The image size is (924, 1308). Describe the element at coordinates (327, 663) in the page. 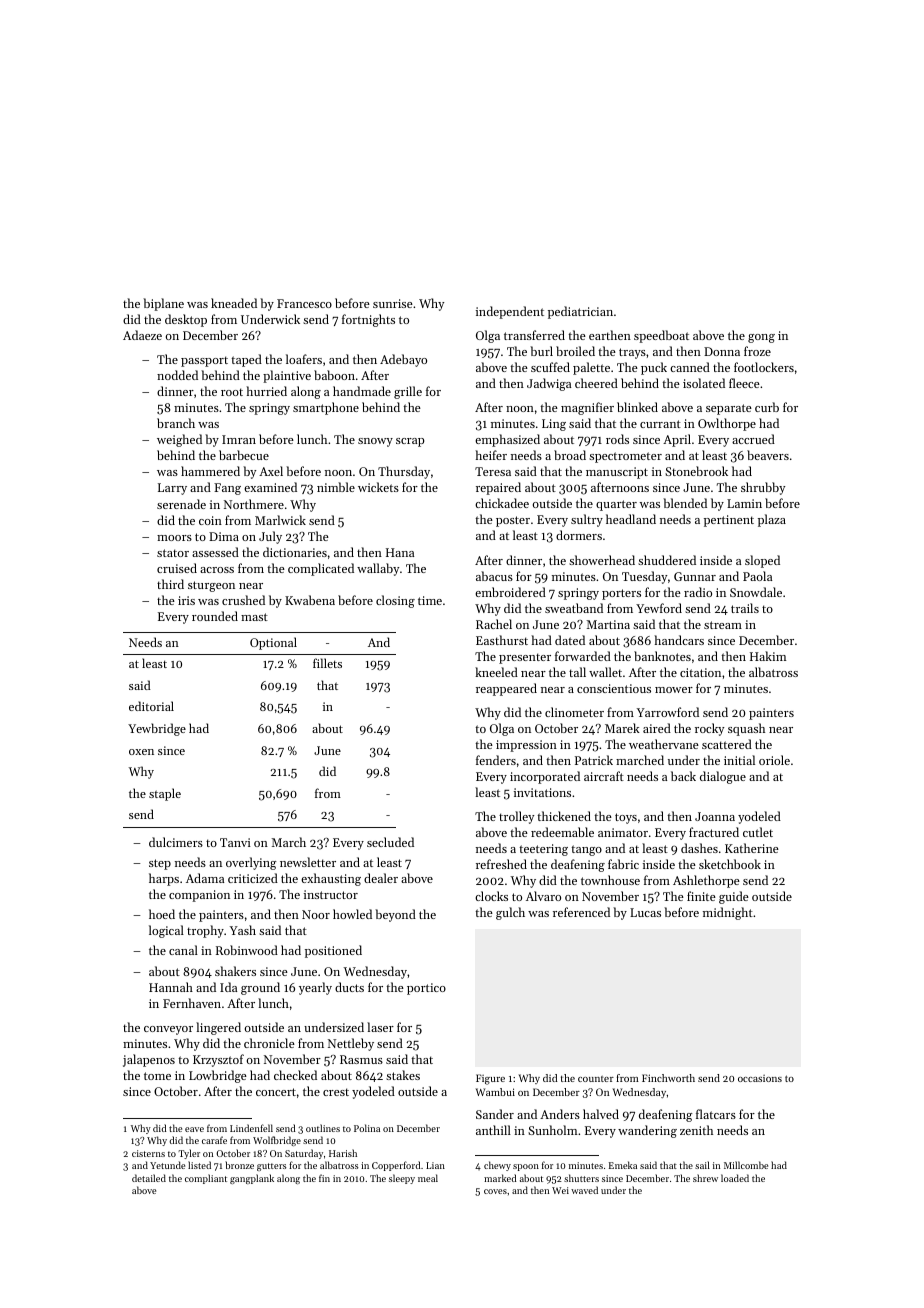

I see `fillets` at that location.
